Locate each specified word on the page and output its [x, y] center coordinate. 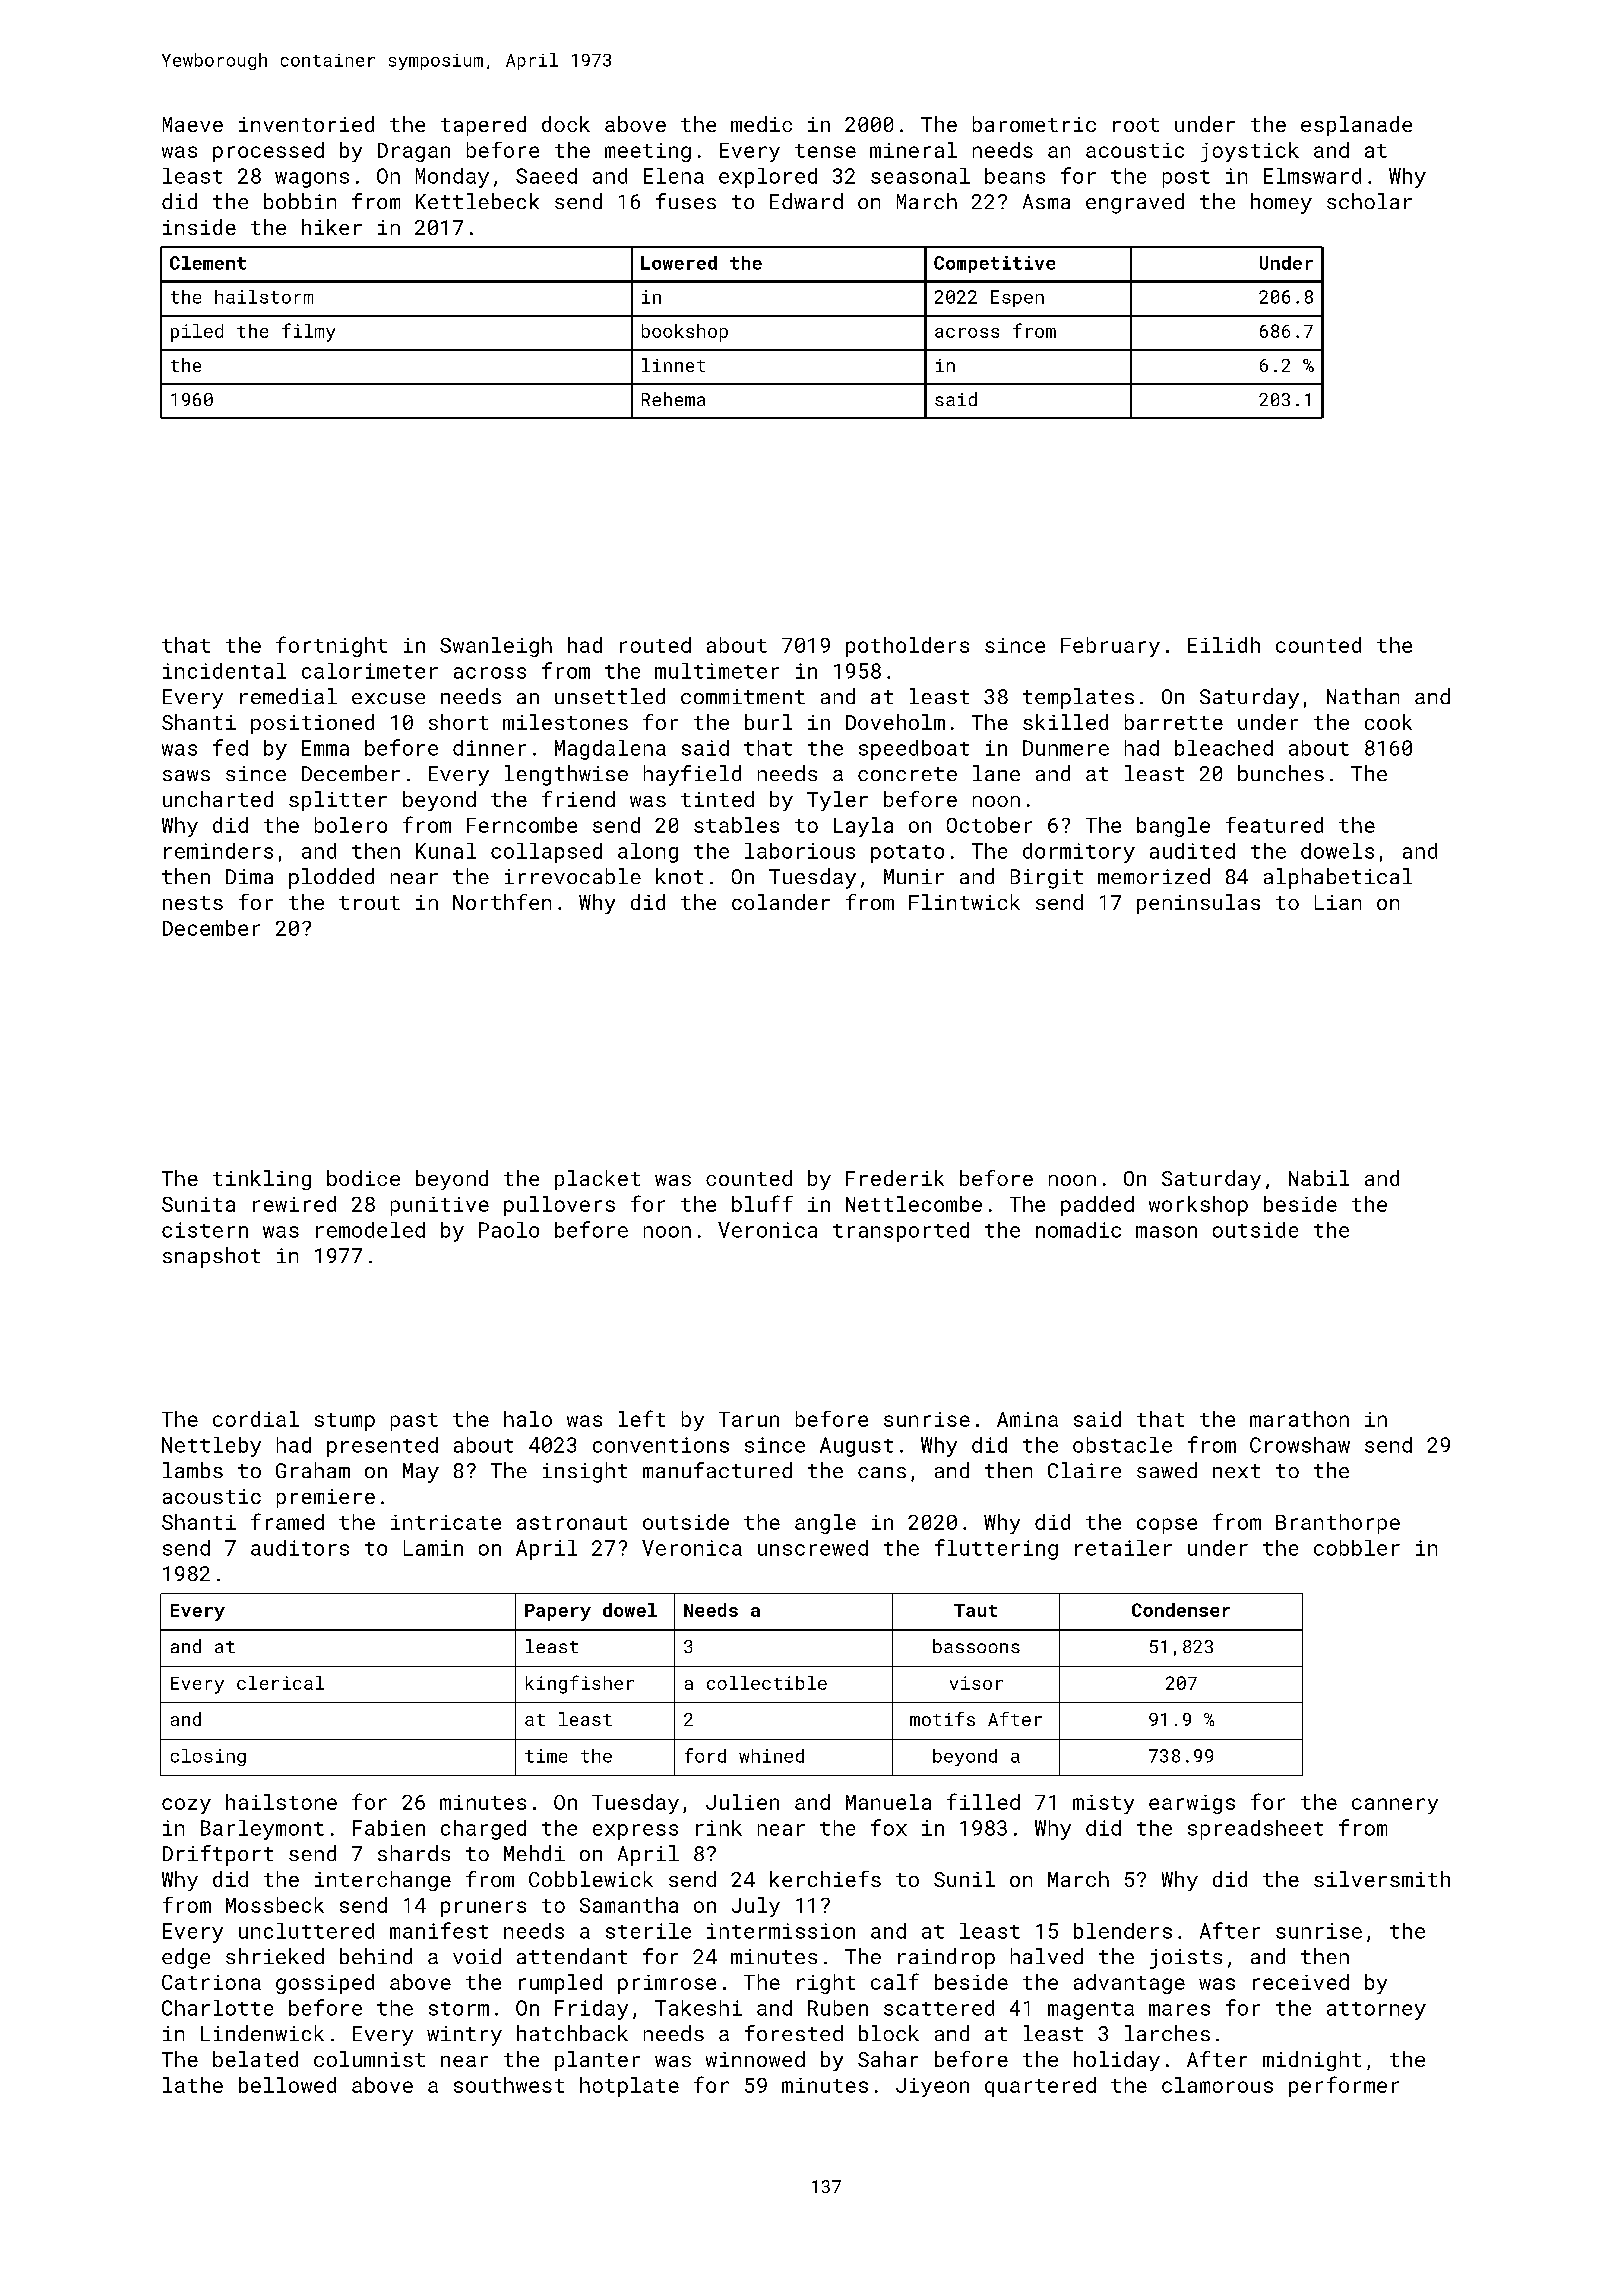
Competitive [994, 264]
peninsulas [1198, 904]
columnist [369, 2059]
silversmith [1382, 1879]
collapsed [546, 853]
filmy [308, 332]
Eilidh [1224, 645]
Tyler [837, 801]
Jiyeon [932, 2087]
